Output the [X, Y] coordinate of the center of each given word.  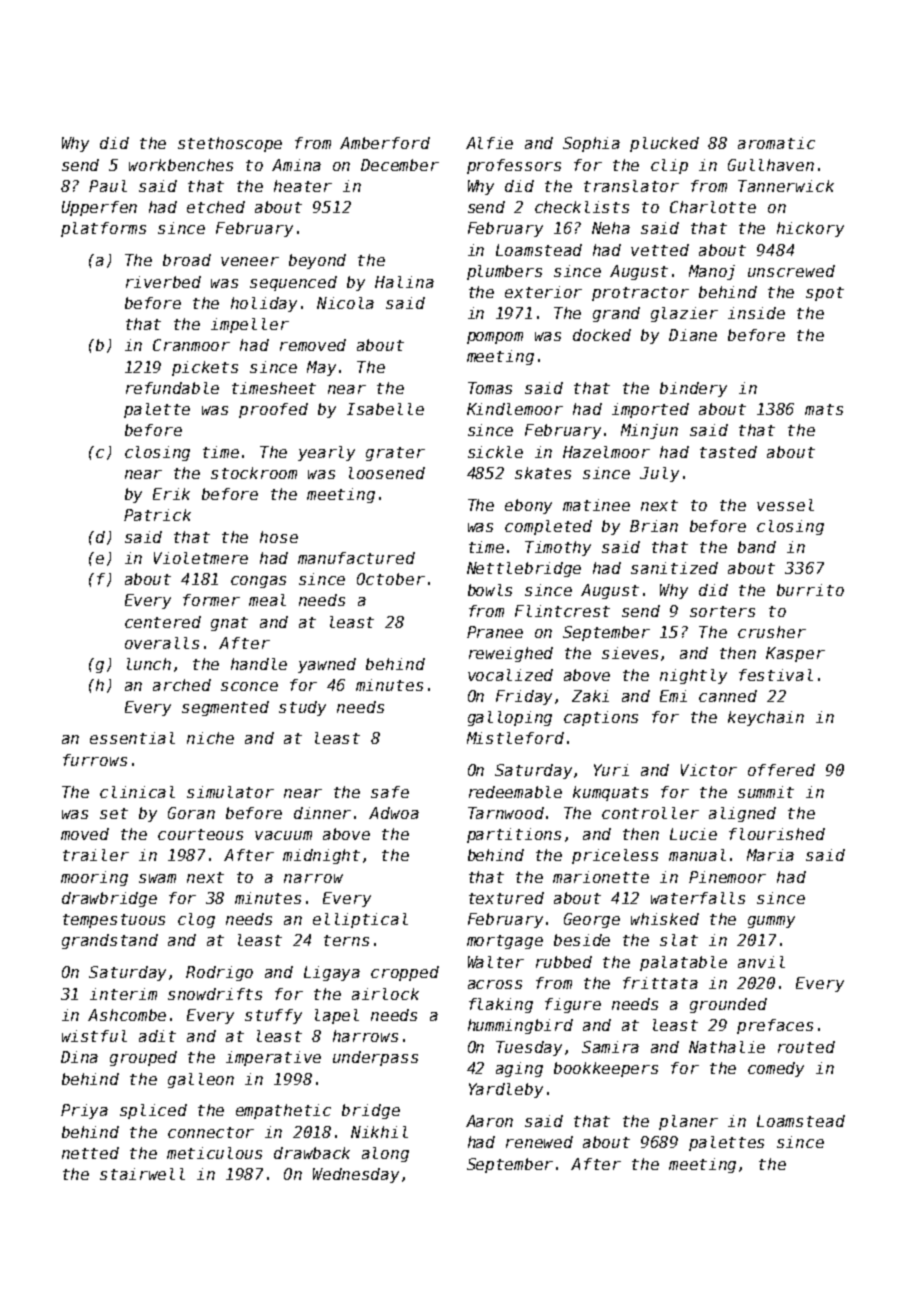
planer [688, 1122]
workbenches [181, 165]
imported [650, 410]
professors [514, 166]
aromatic [776, 143]
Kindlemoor [515, 409]
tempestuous [114, 921]
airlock [385, 994]
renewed [539, 1142]
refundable [172, 388]
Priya [84, 1111]
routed [806, 1047]
